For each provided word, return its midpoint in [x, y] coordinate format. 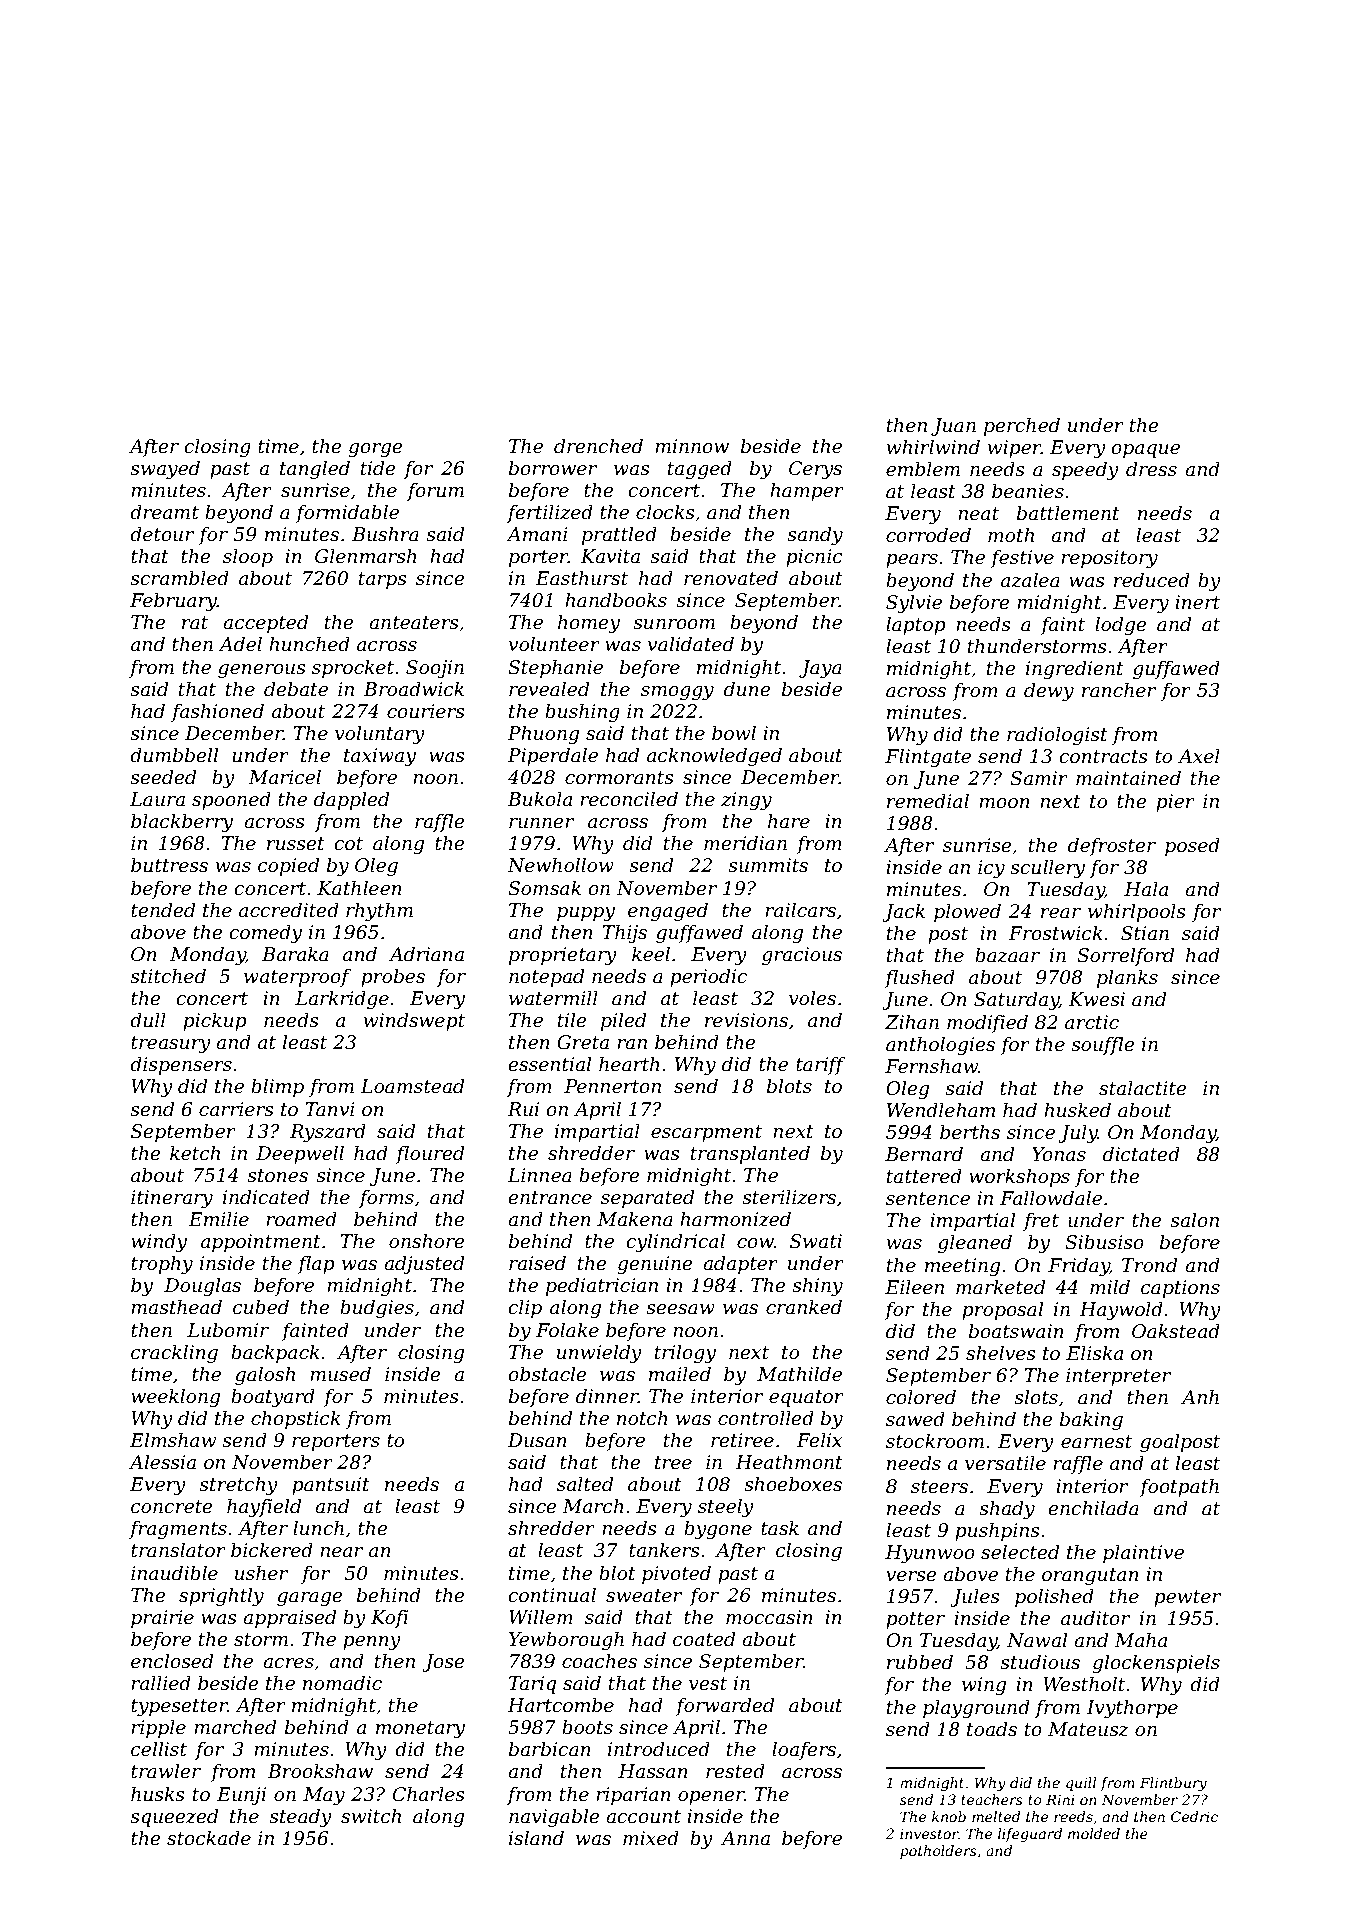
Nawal [1037, 1640]
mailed [680, 1374]
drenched [598, 446]
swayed [165, 469]
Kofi [389, 1619]
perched [1022, 426]
